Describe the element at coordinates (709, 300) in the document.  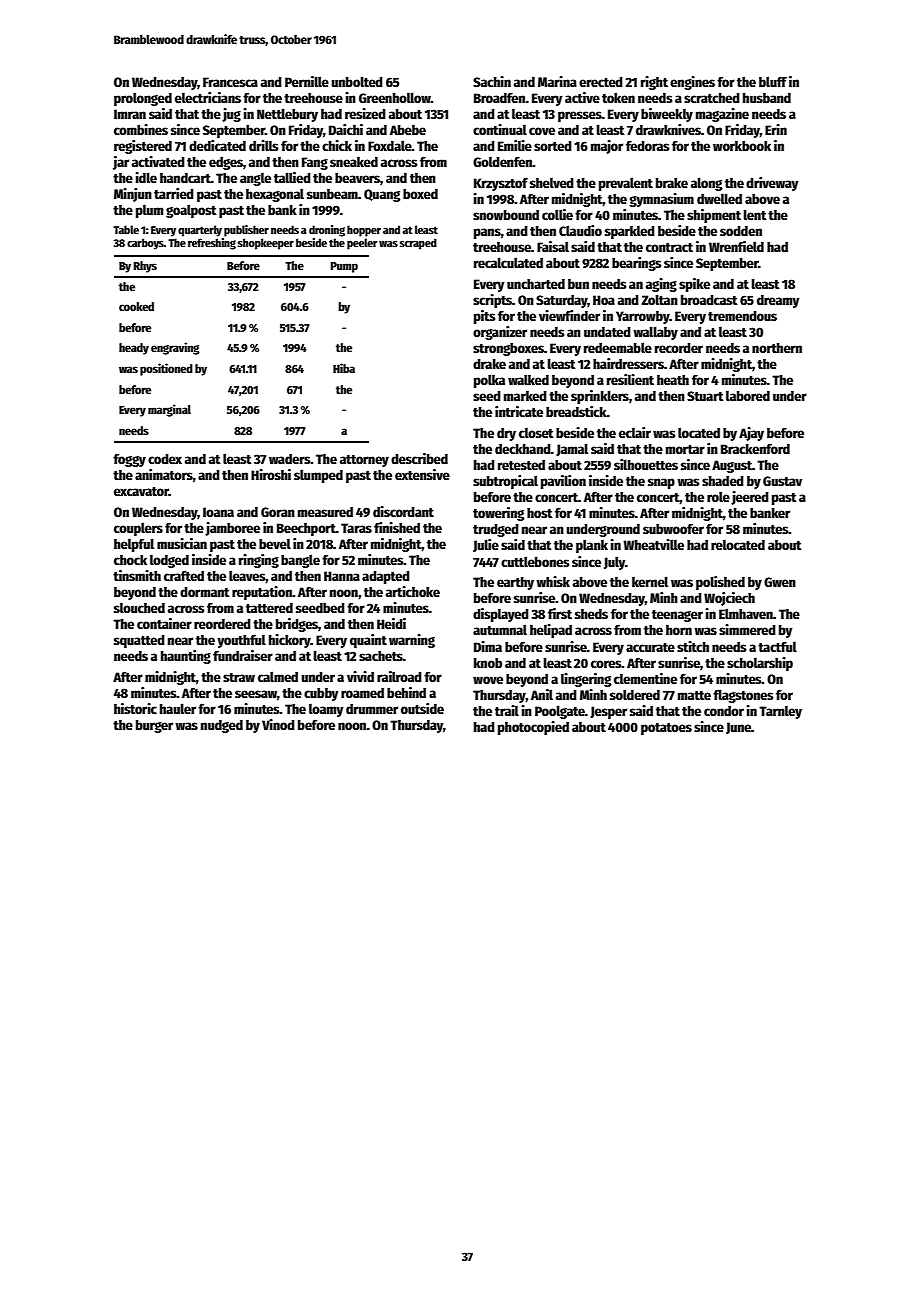
I see `broadcast` at that location.
